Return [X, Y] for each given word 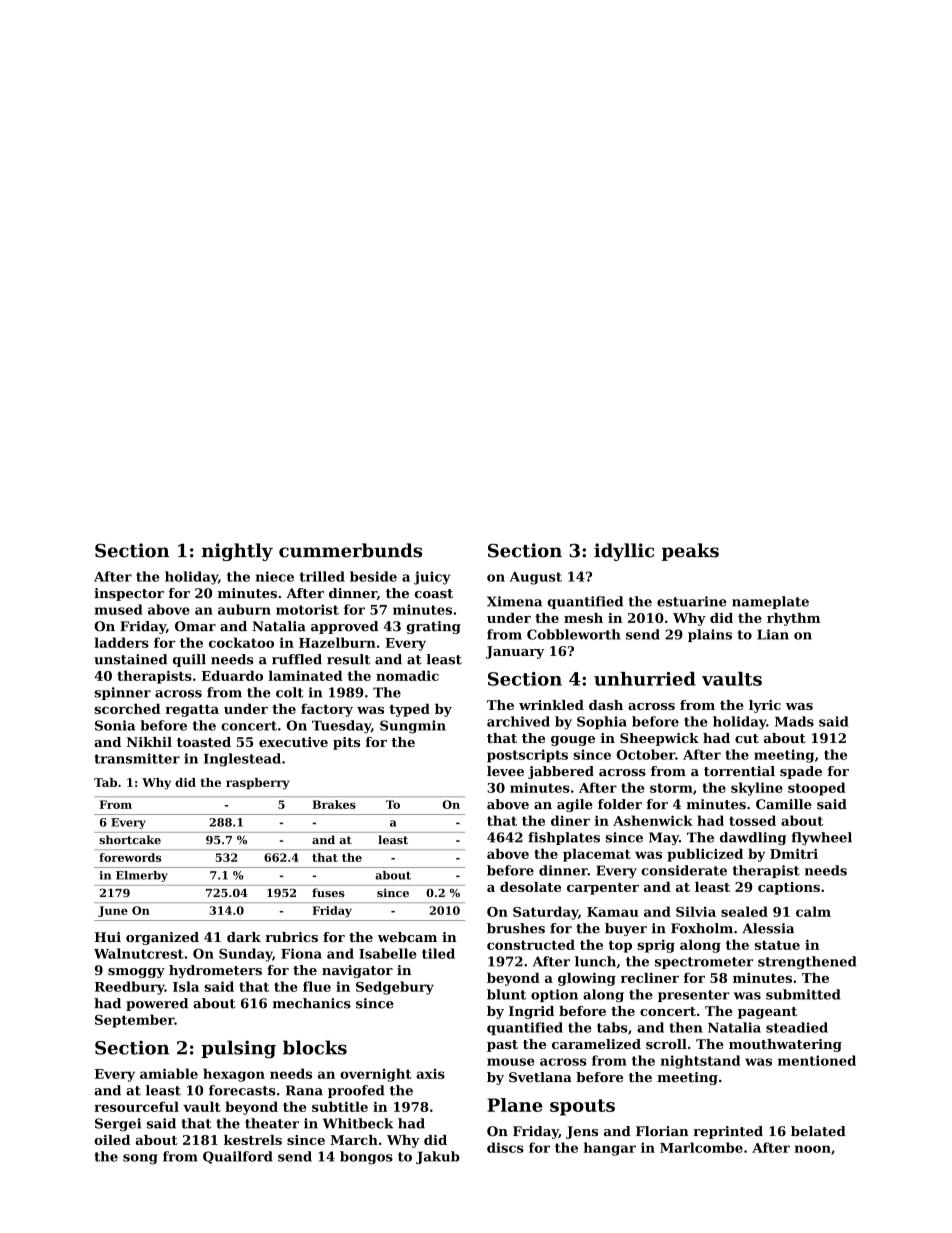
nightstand [700, 1062]
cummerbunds [350, 550]
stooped [816, 789]
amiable [169, 1073]
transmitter [137, 758]
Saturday [545, 913]
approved [344, 627]
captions [789, 888]
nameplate [770, 602]
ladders [121, 642]
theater [272, 1123]
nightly [237, 552]
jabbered [561, 772]
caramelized [596, 1044]
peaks [690, 552]
